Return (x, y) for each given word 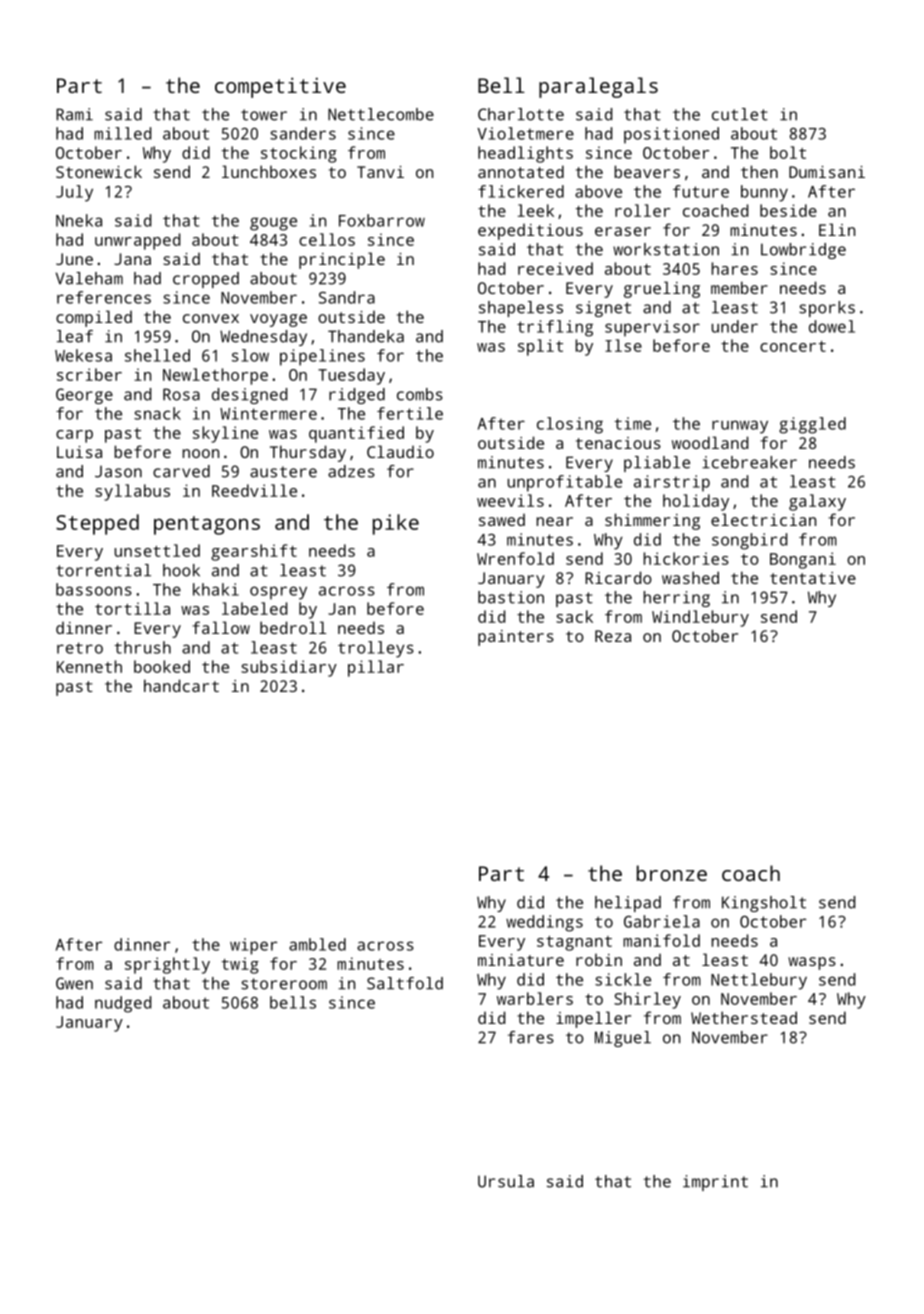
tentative (813, 578)
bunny (764, 193)
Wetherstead (744, 1017)
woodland (710, 442)
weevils (510, 500)
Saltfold (405, 983)
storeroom (284, 984)
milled (122, 133)
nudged (123, 1004)
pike (396, 524)
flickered (521, 191)
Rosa (181, 394)
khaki (216, 589)
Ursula (506, 1181)
